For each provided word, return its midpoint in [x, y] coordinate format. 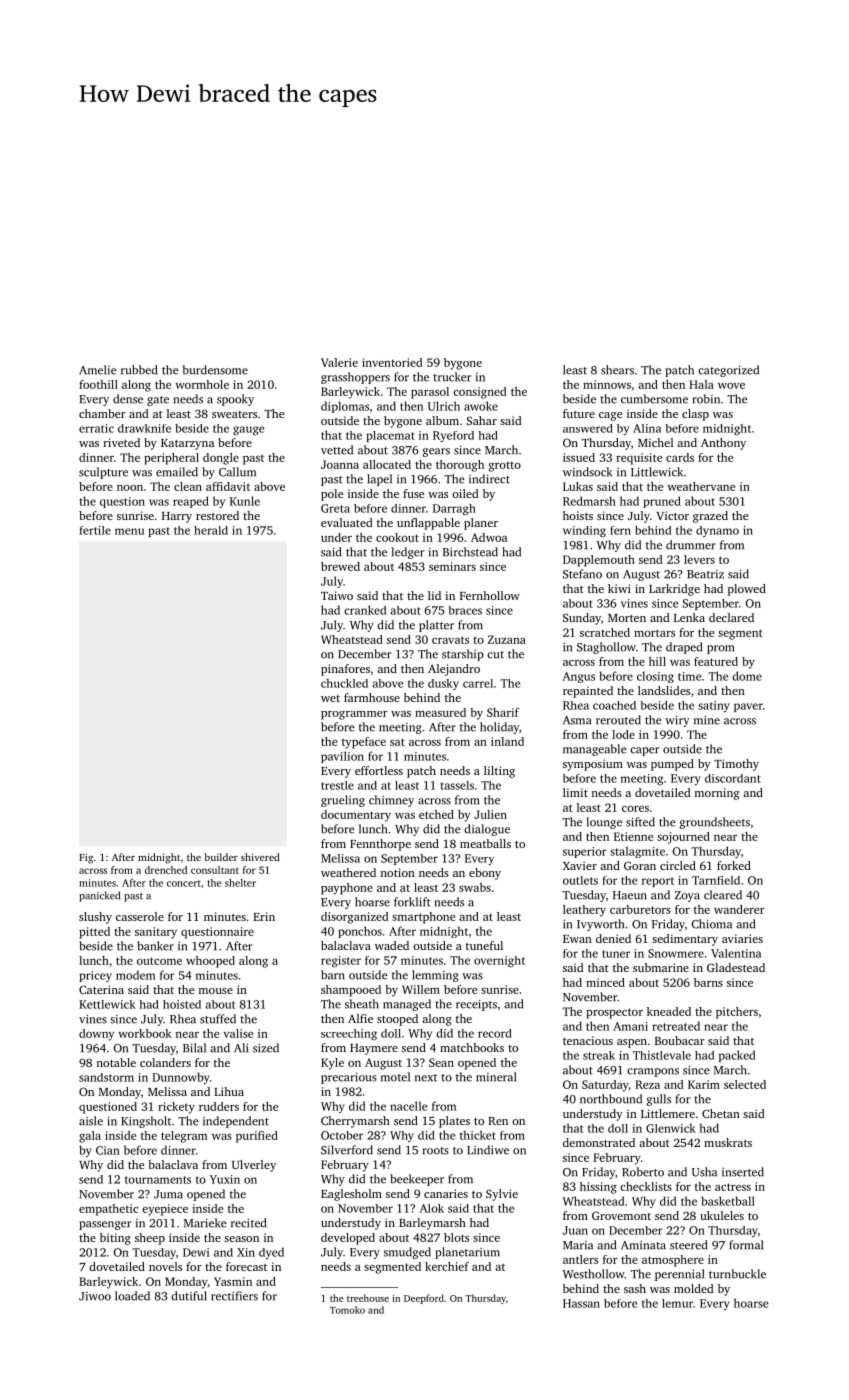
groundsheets [714, 823]
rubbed [139, 370]
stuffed [218, 1019]
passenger [105, 1225]
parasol [430, 393]
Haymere [374, 1049]
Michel [656, 442]
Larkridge [674, 590]
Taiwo [337, 595]
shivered [260, 857]
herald [211, 530]
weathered [348, 872]
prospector [614, 1013]
